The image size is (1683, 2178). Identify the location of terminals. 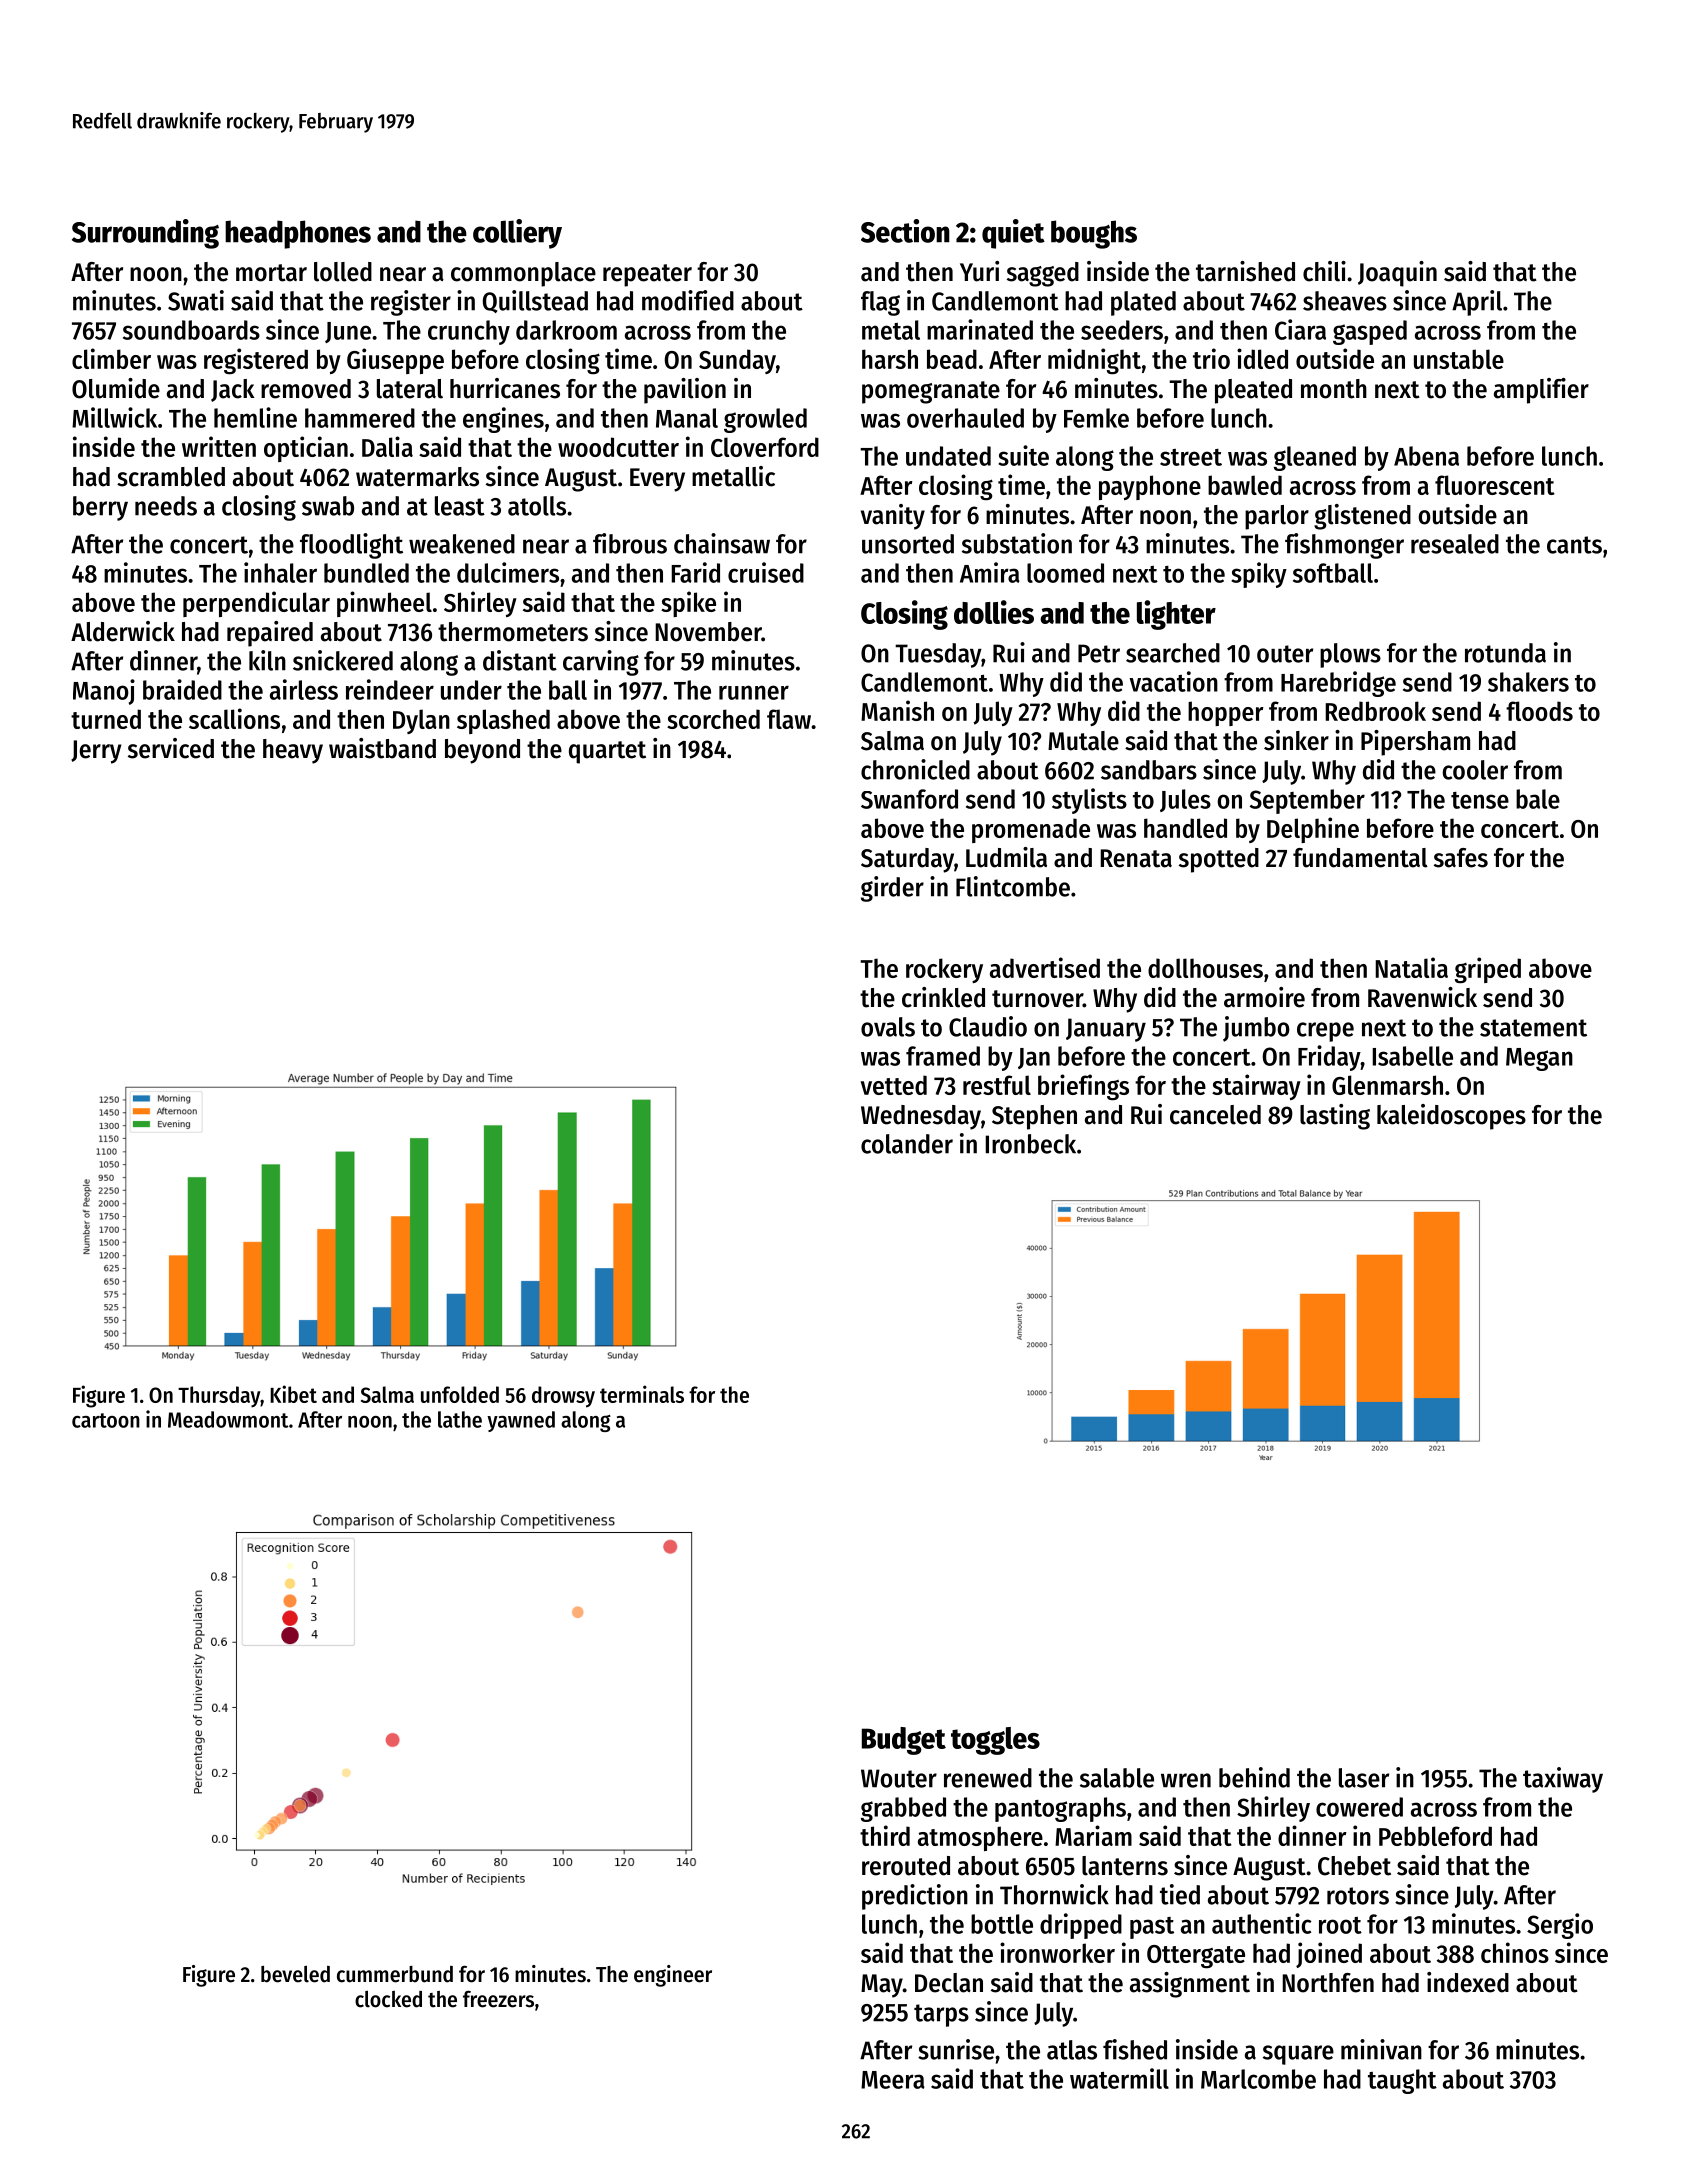
(642, 1394).
